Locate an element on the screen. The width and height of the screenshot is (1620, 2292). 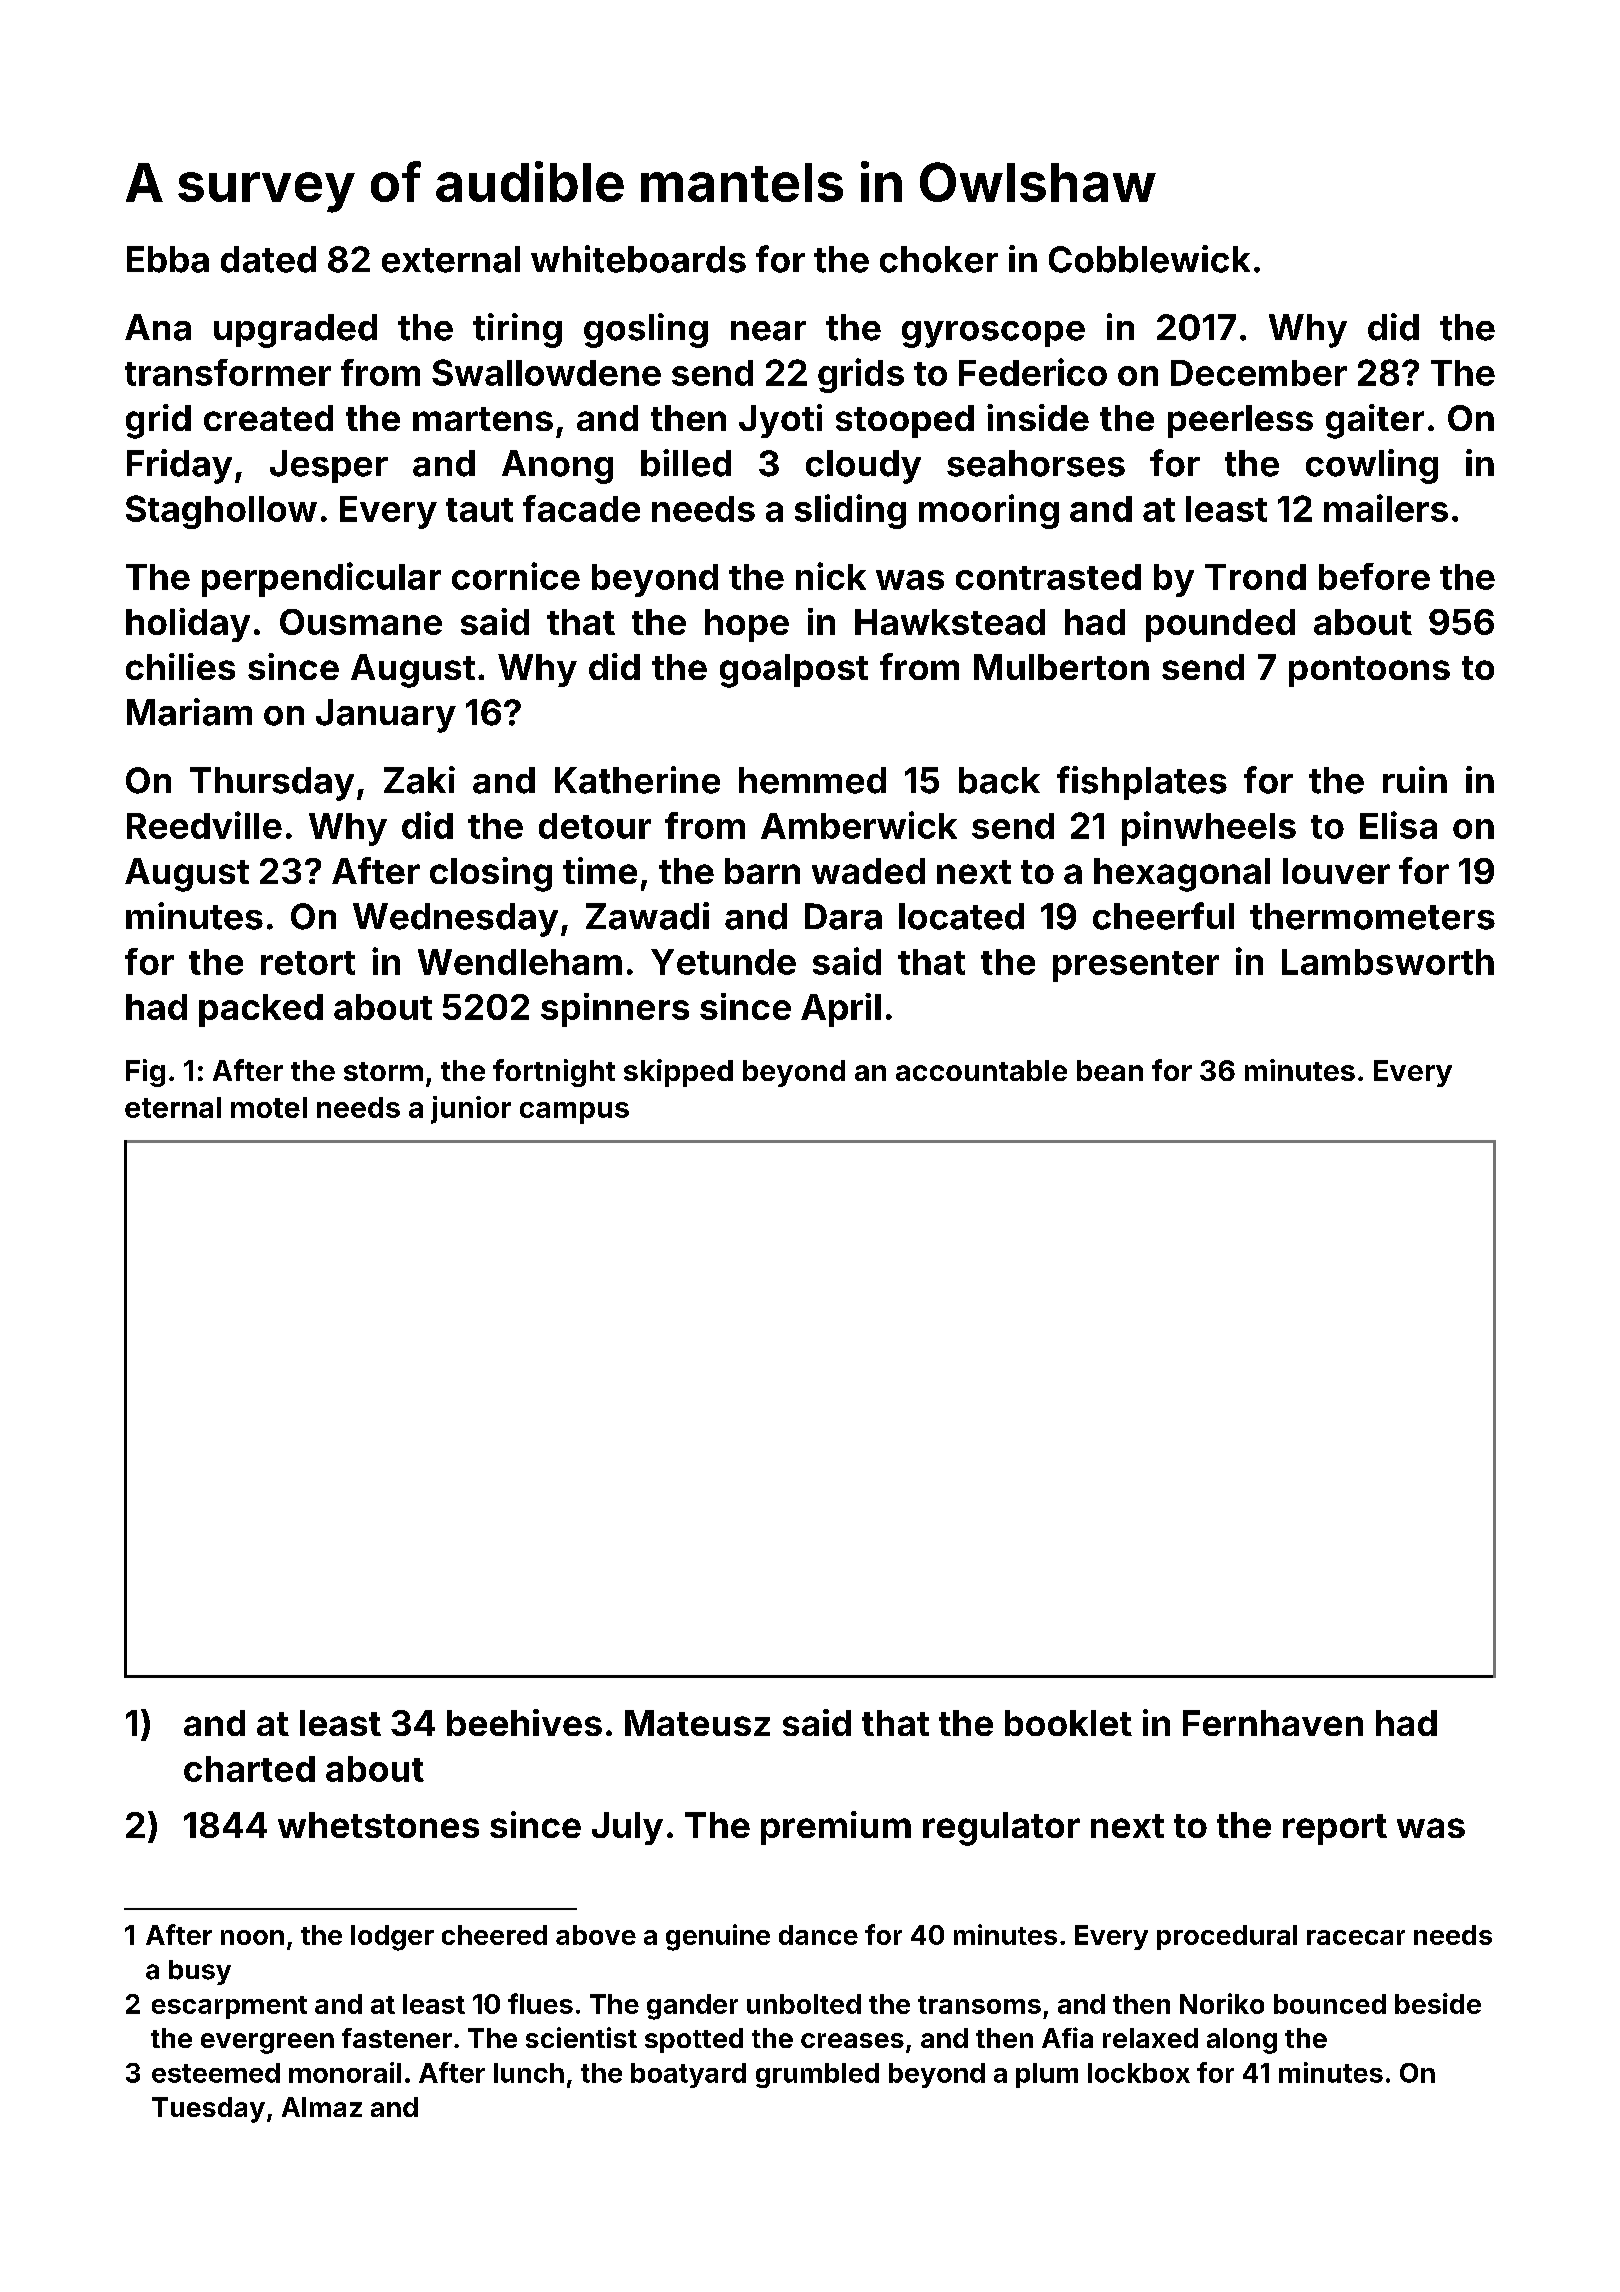
whetstones is located at coordinates (378, 1825).
